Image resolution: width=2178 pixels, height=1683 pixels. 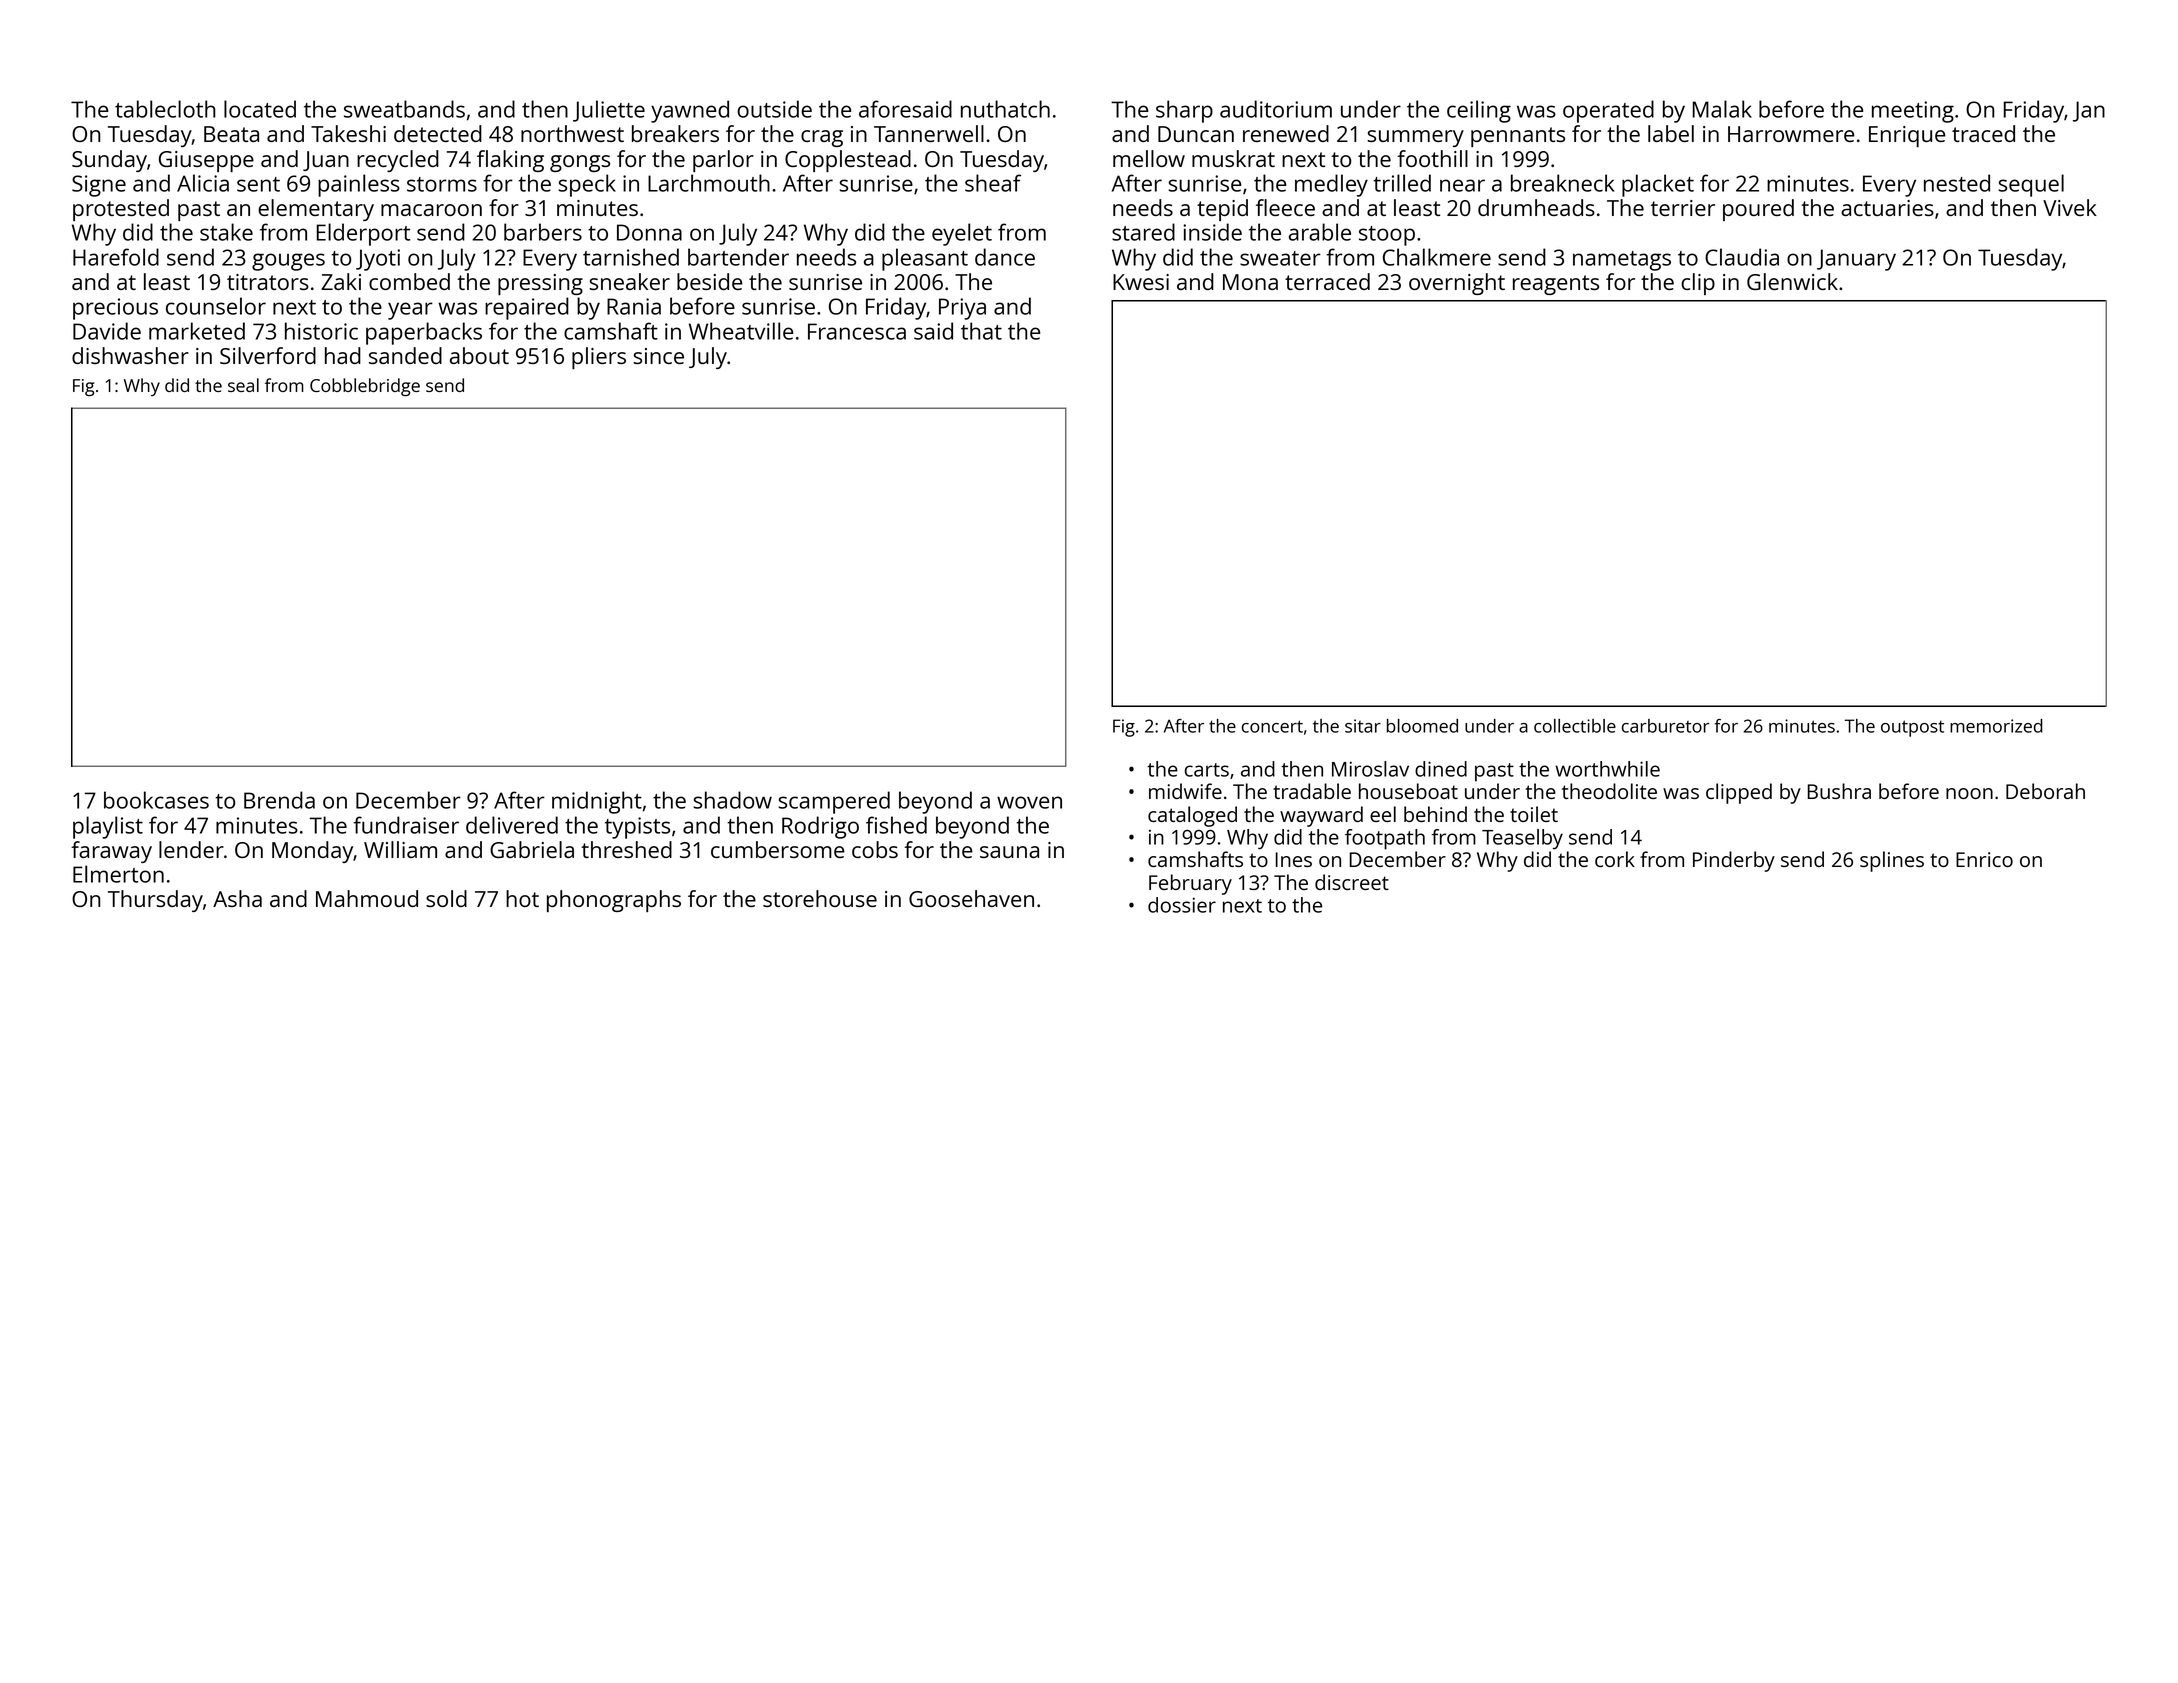 What do you see at coordinates (243, 385) in the image?
I see `seal` at bounding box center [243, 385].
